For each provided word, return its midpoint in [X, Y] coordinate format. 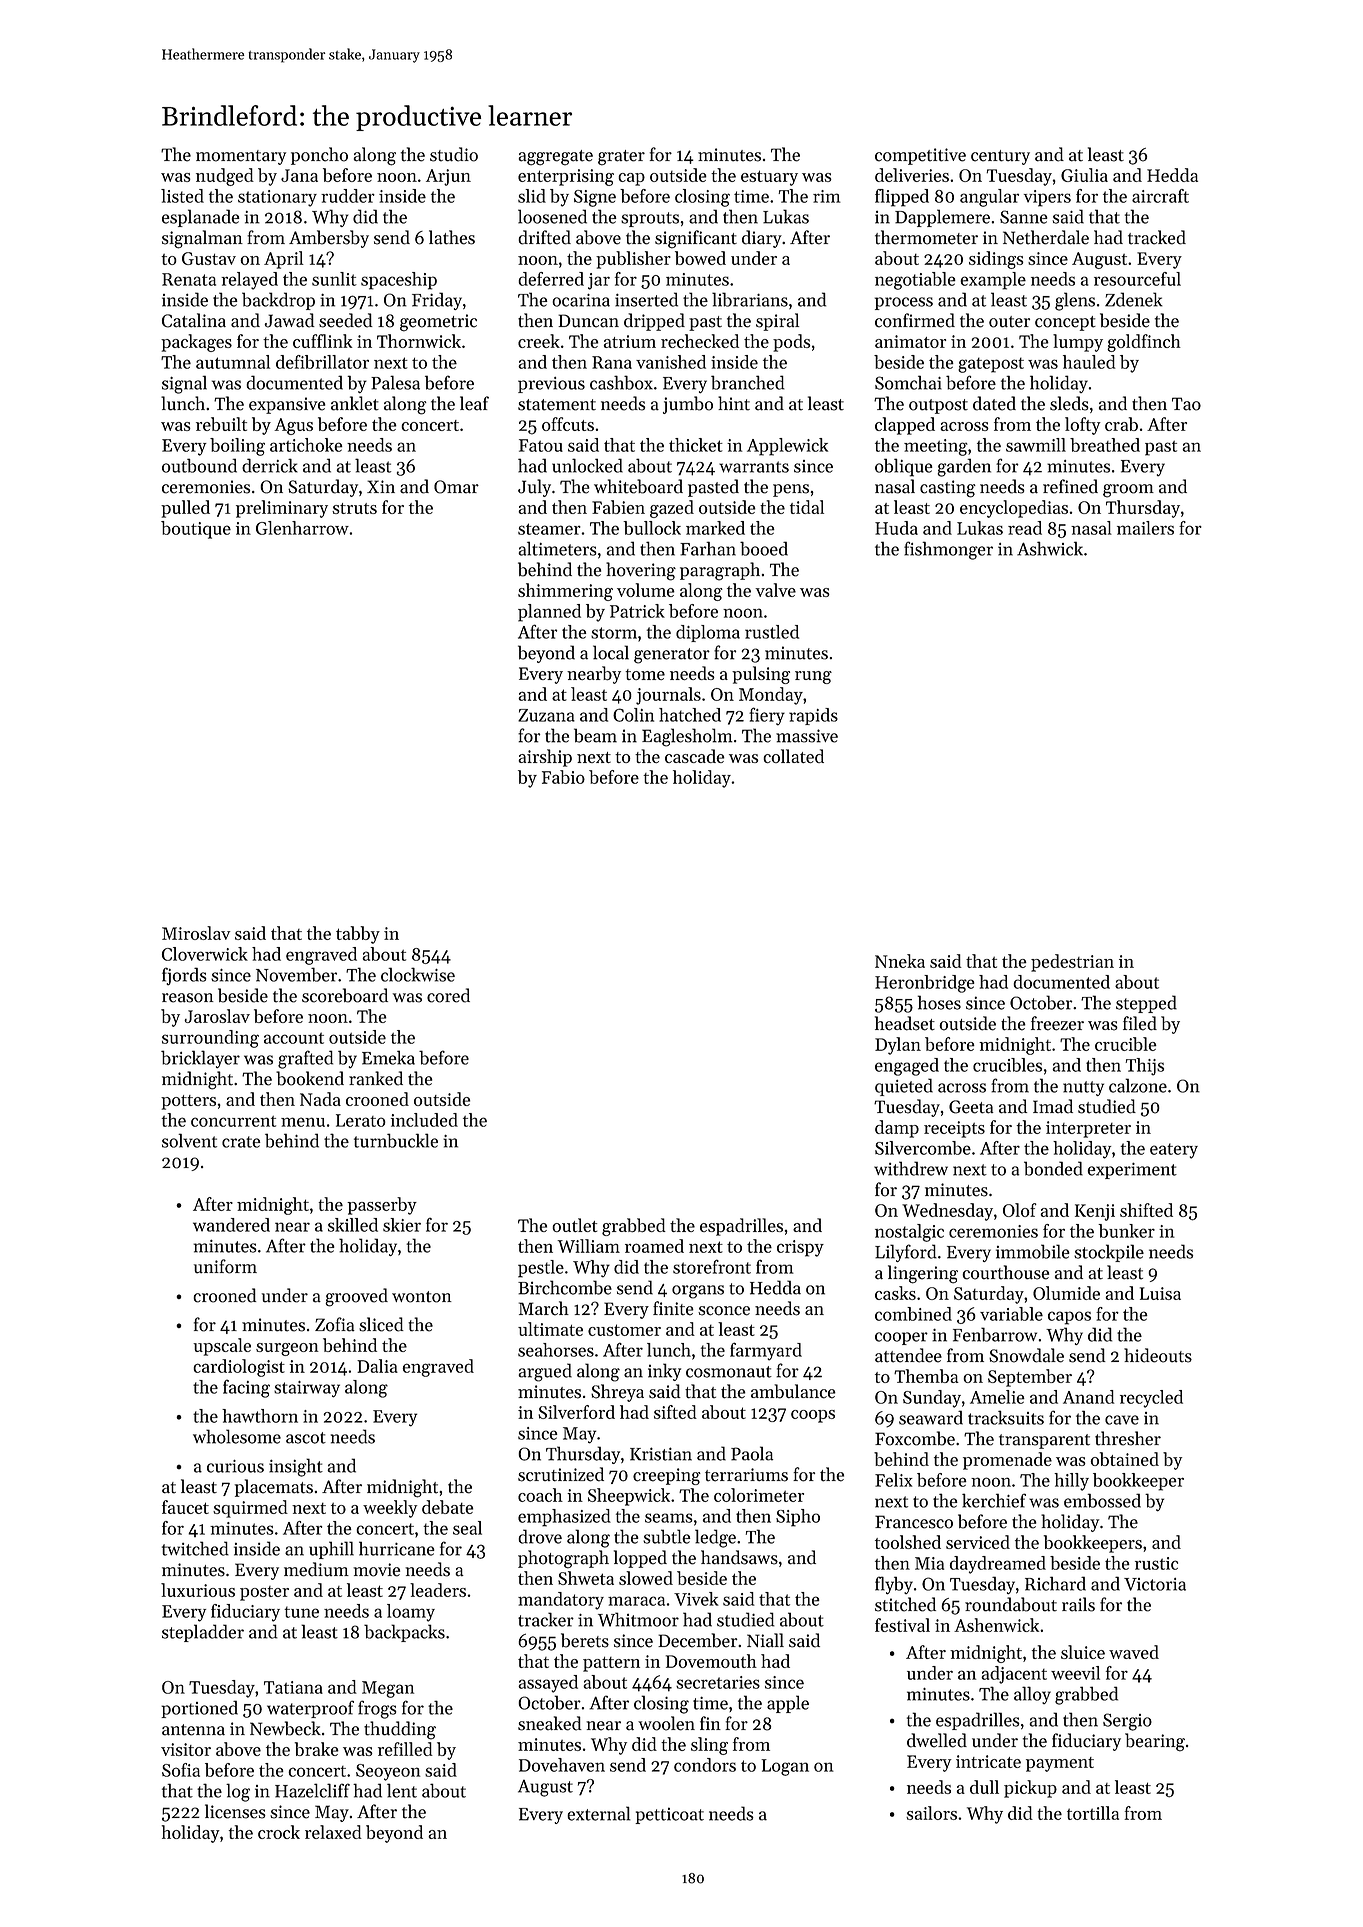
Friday [437, 301]
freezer [1057, 1023]
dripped [654, 322]
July [534, 488]
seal [467, 1528]
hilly [1071, 1482]
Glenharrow [302, 528]
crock [279, 1832]
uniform [225, 1266]
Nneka [900, 961]
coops [813, 1416]
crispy [800, 1248]
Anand [1088, 1397]
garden [964, 467]
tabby [358, 935]
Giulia [1084, 175]
